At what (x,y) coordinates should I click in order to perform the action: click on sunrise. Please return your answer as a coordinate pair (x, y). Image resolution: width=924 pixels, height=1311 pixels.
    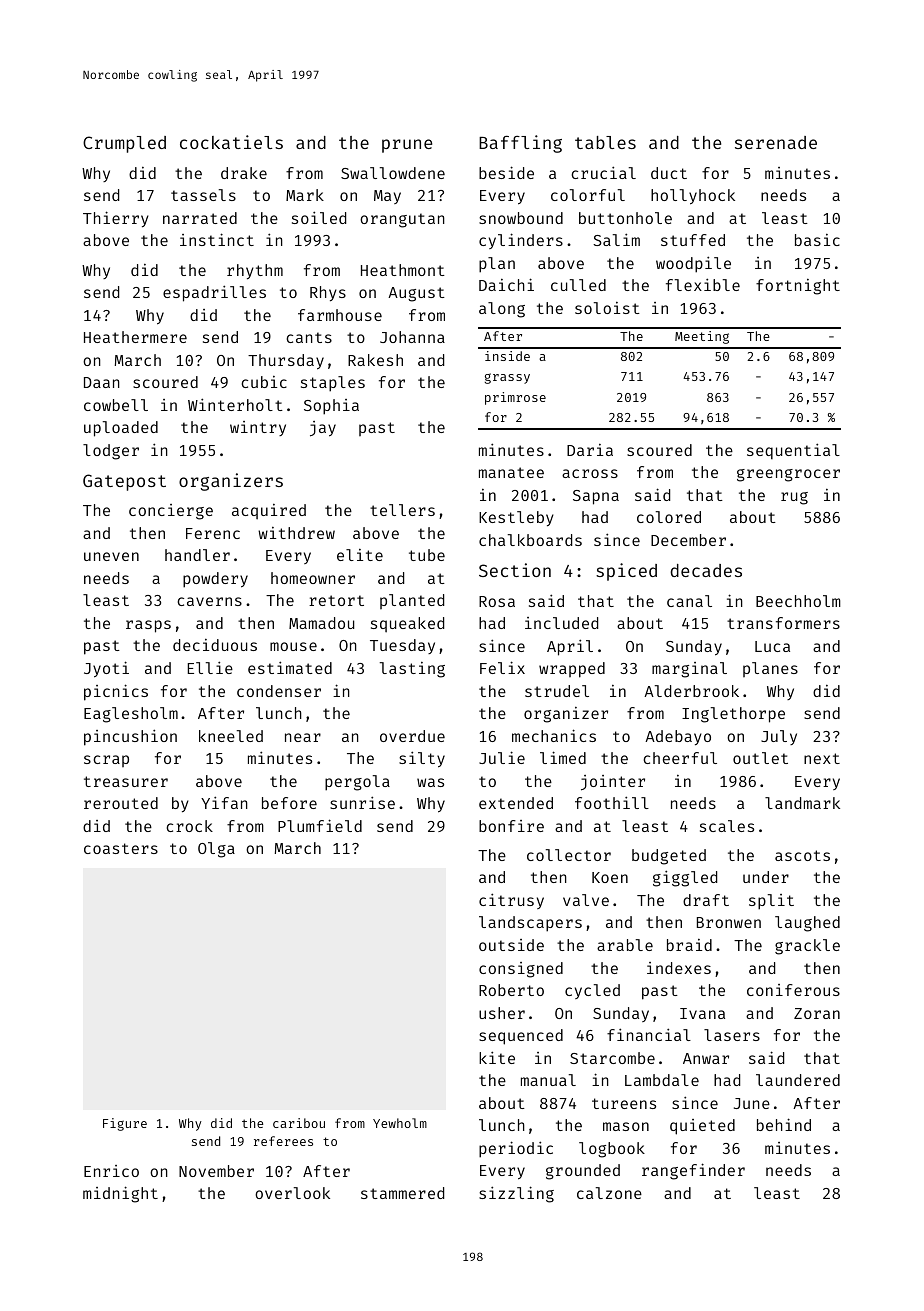
    Looking at the image, I should click on (362, 802).
